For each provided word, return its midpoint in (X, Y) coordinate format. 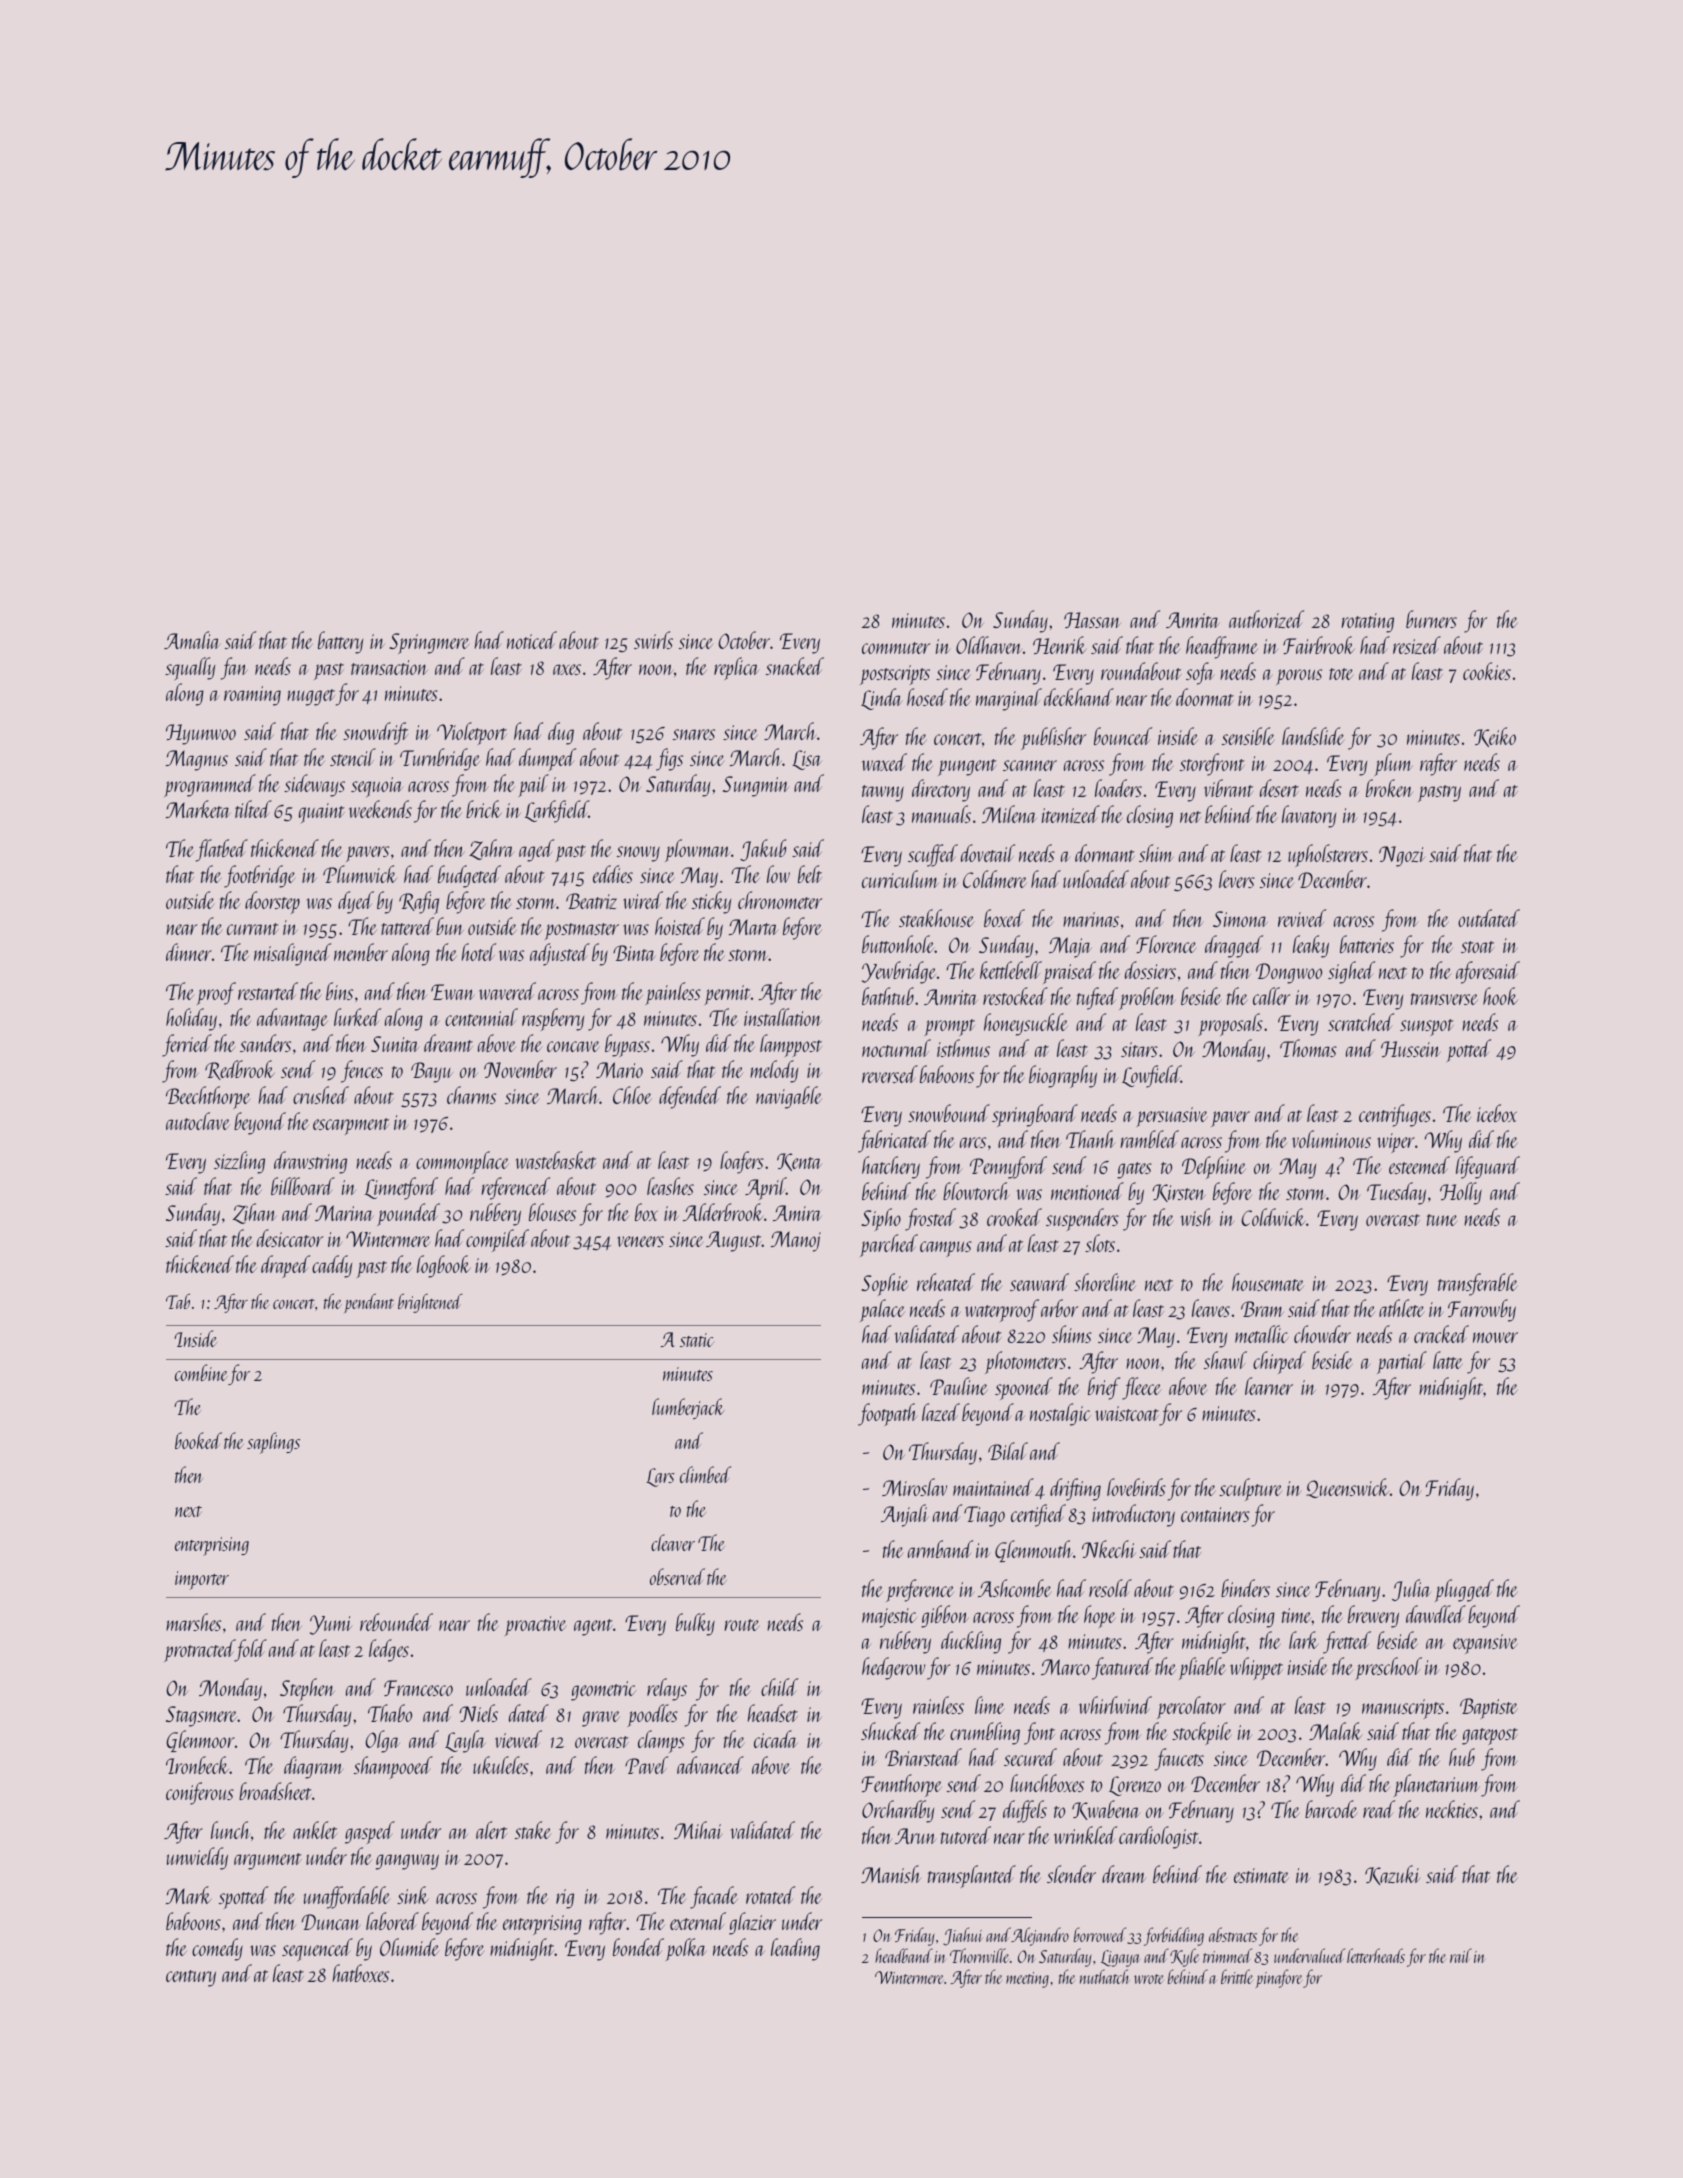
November (520, 1069)
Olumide (409, 1947)
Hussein (1410, 1049)
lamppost (791, 1045)
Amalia (192, 640)
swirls (653, 640)
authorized (1266, 619)
